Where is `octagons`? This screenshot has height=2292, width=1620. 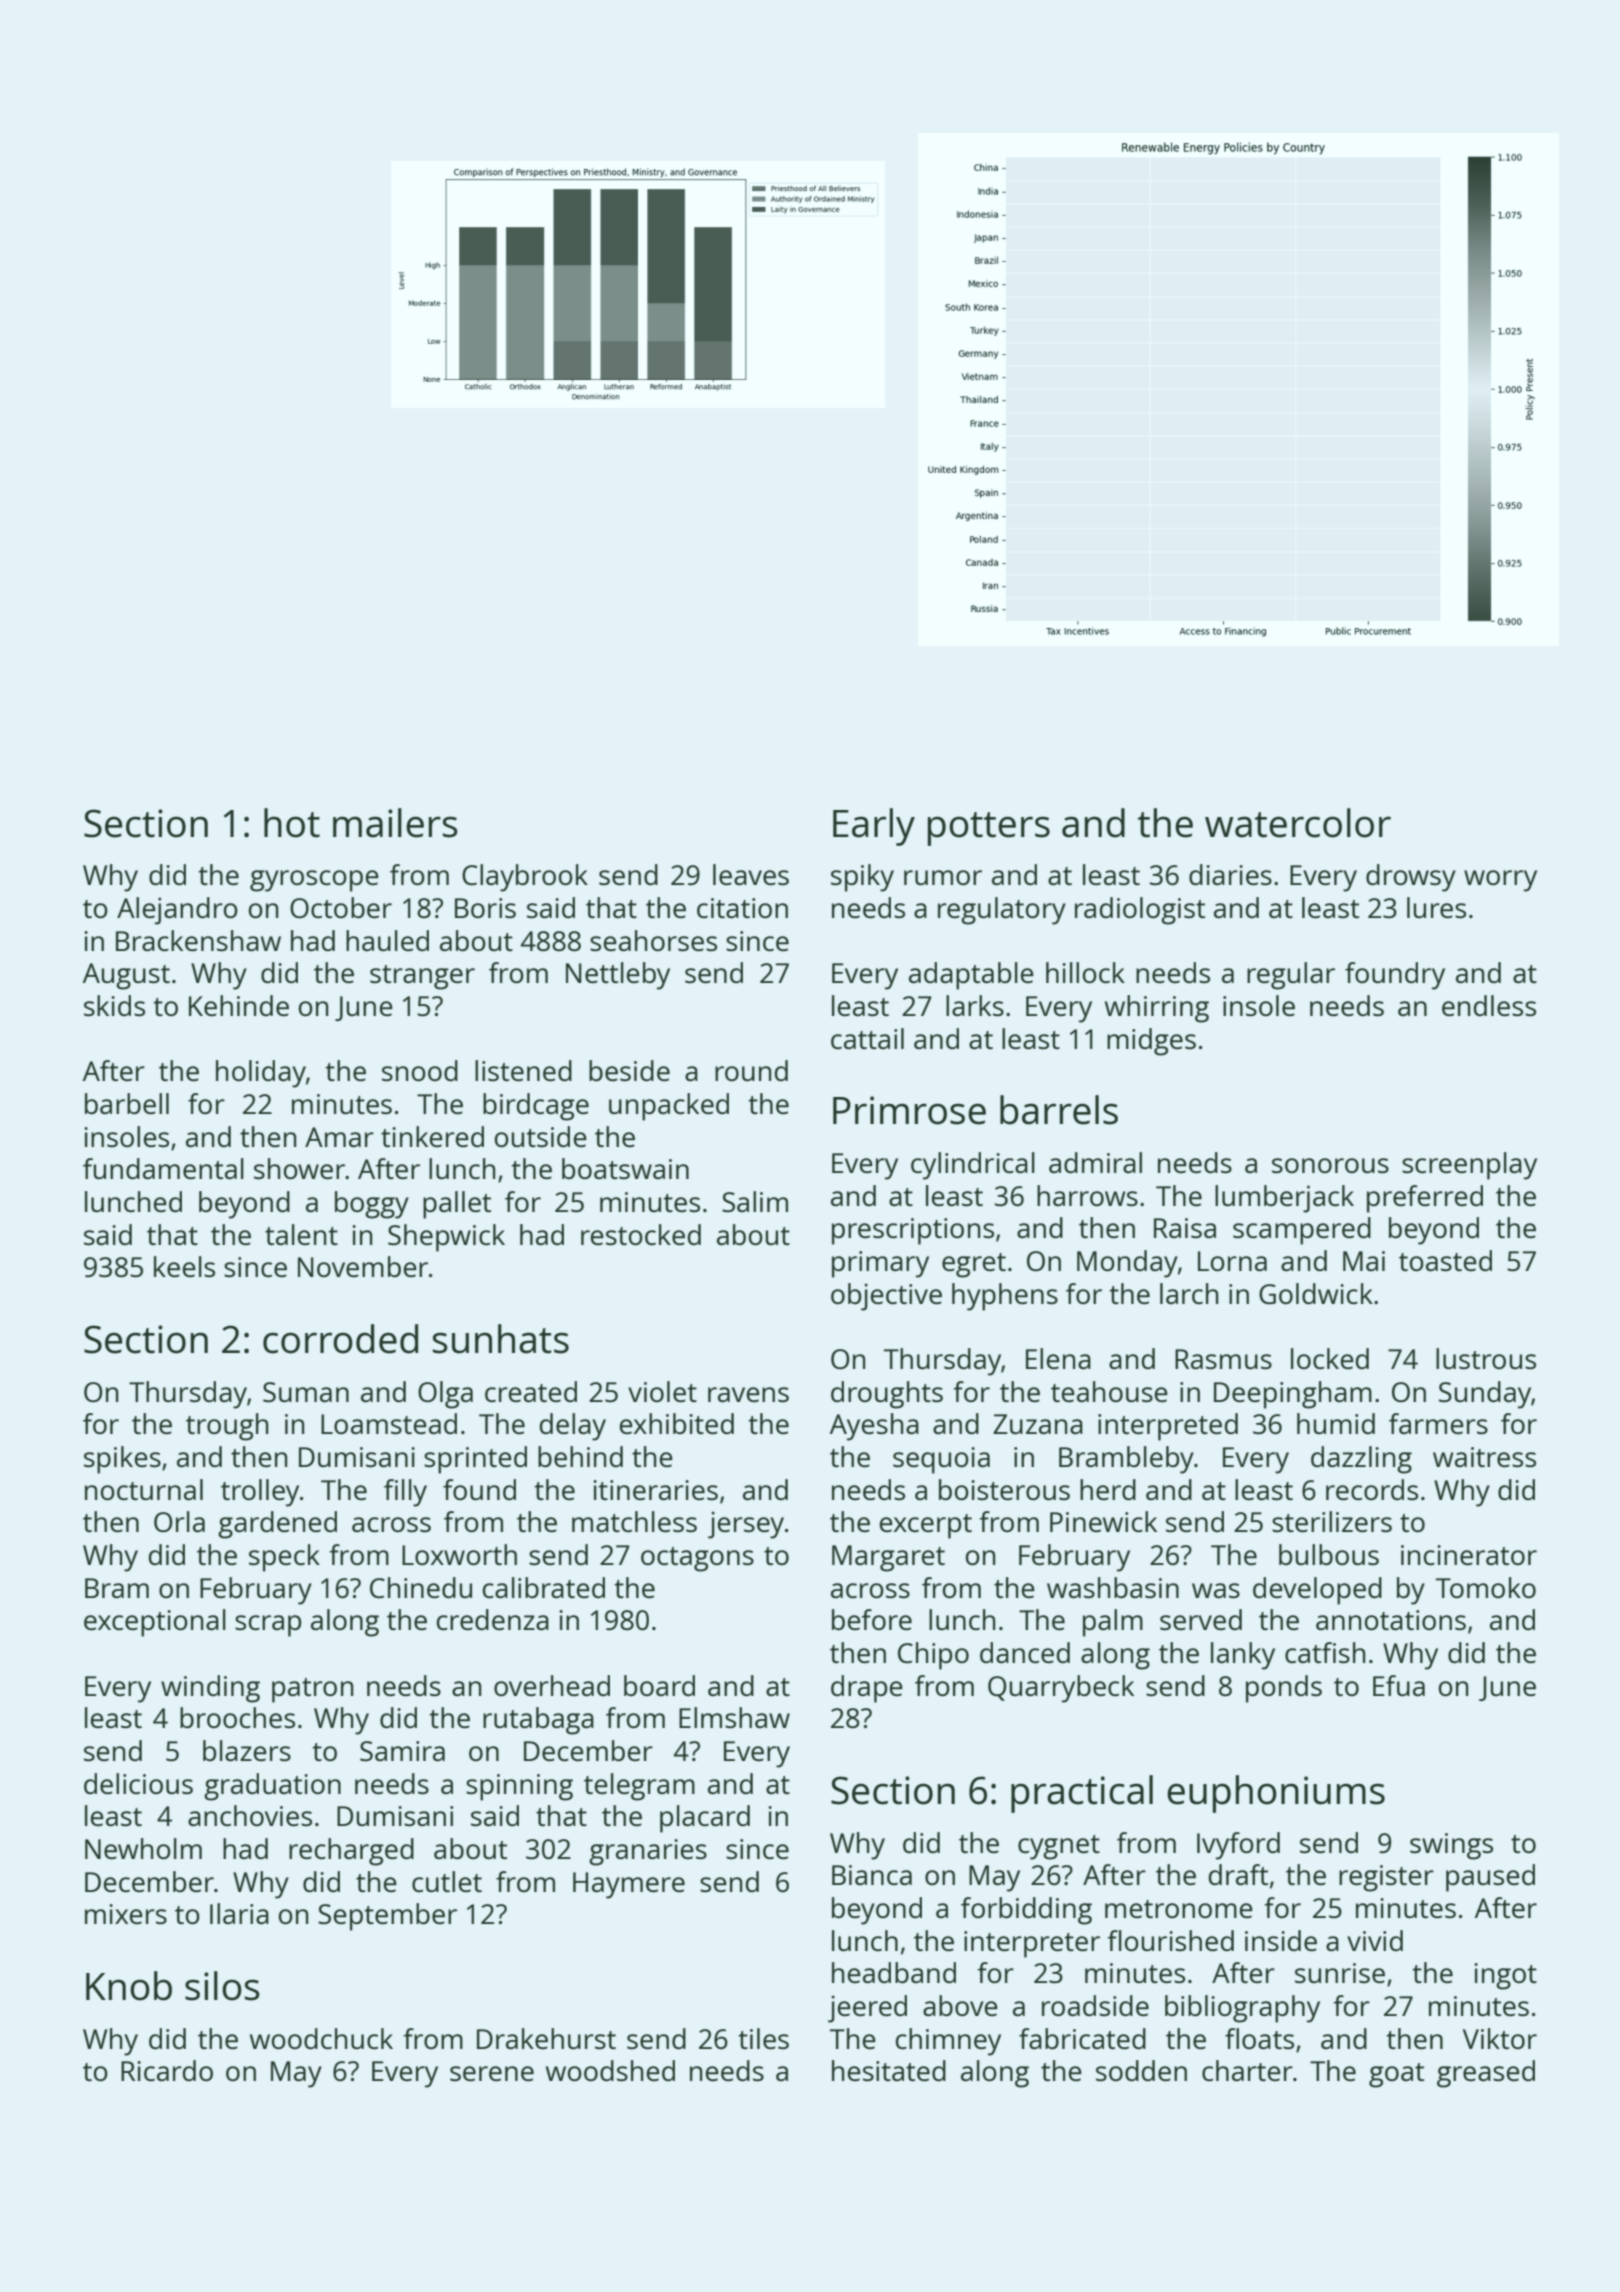 octagons is located at coordinates (697, 1559).
